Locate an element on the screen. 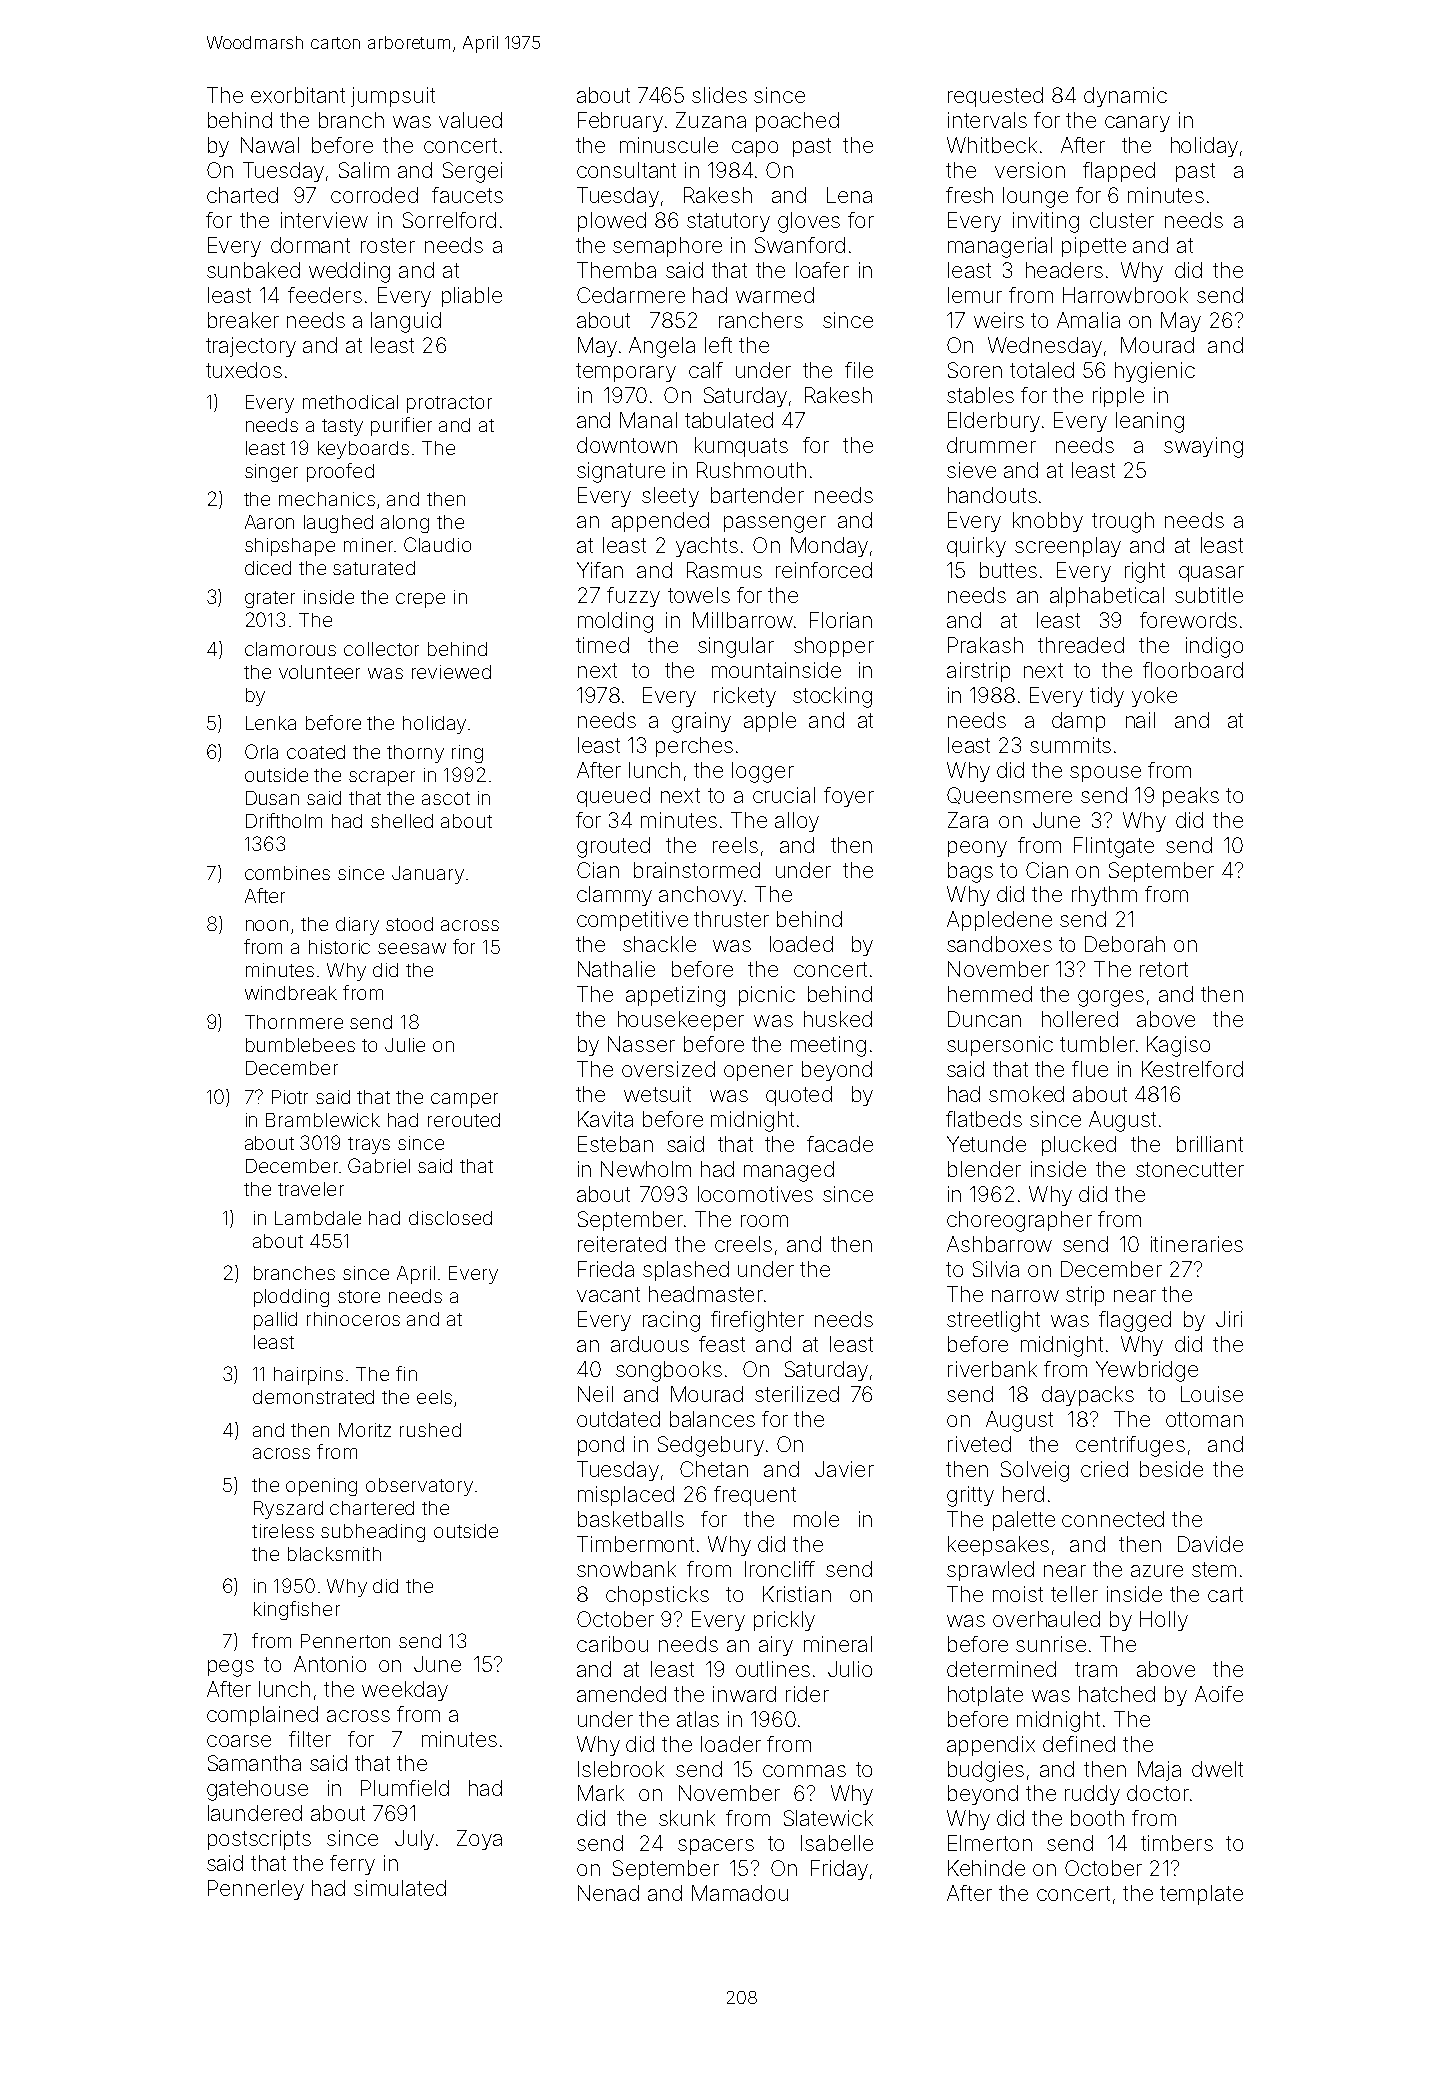 The image size is (1450, 2100). timed is located at coordinates (602, 645).
